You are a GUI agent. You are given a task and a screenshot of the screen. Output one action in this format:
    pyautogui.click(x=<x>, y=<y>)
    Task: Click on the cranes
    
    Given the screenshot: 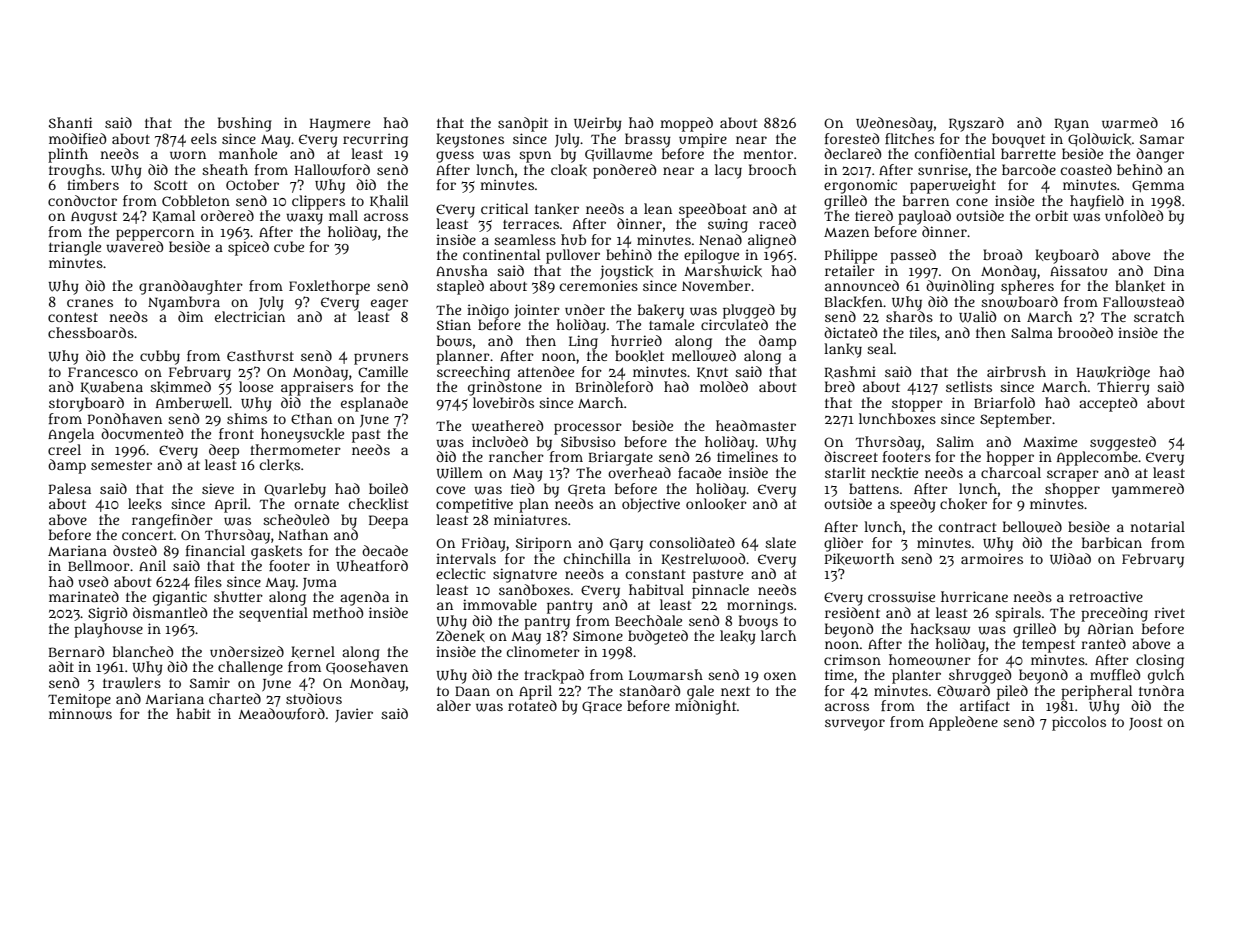 What is the action you would take?
    pyautogui.click(x=90, y=303)
